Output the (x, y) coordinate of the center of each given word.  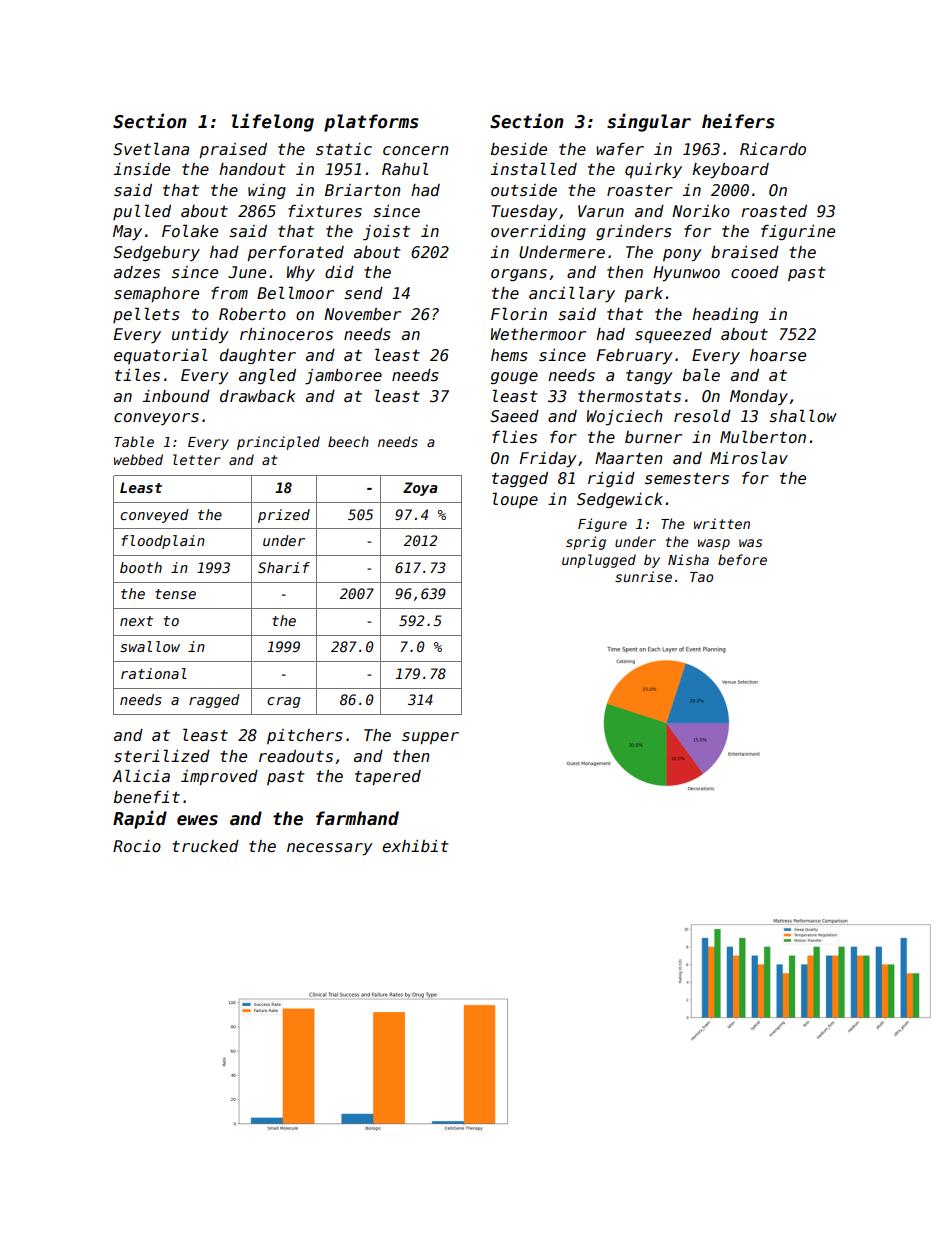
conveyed (154, 516)
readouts (296, 756)
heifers (738, 121)
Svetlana (151, 148)
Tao (701, 577)
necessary (330, 849)
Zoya (420, 489)
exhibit (415, 846)
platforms (371, 123)
